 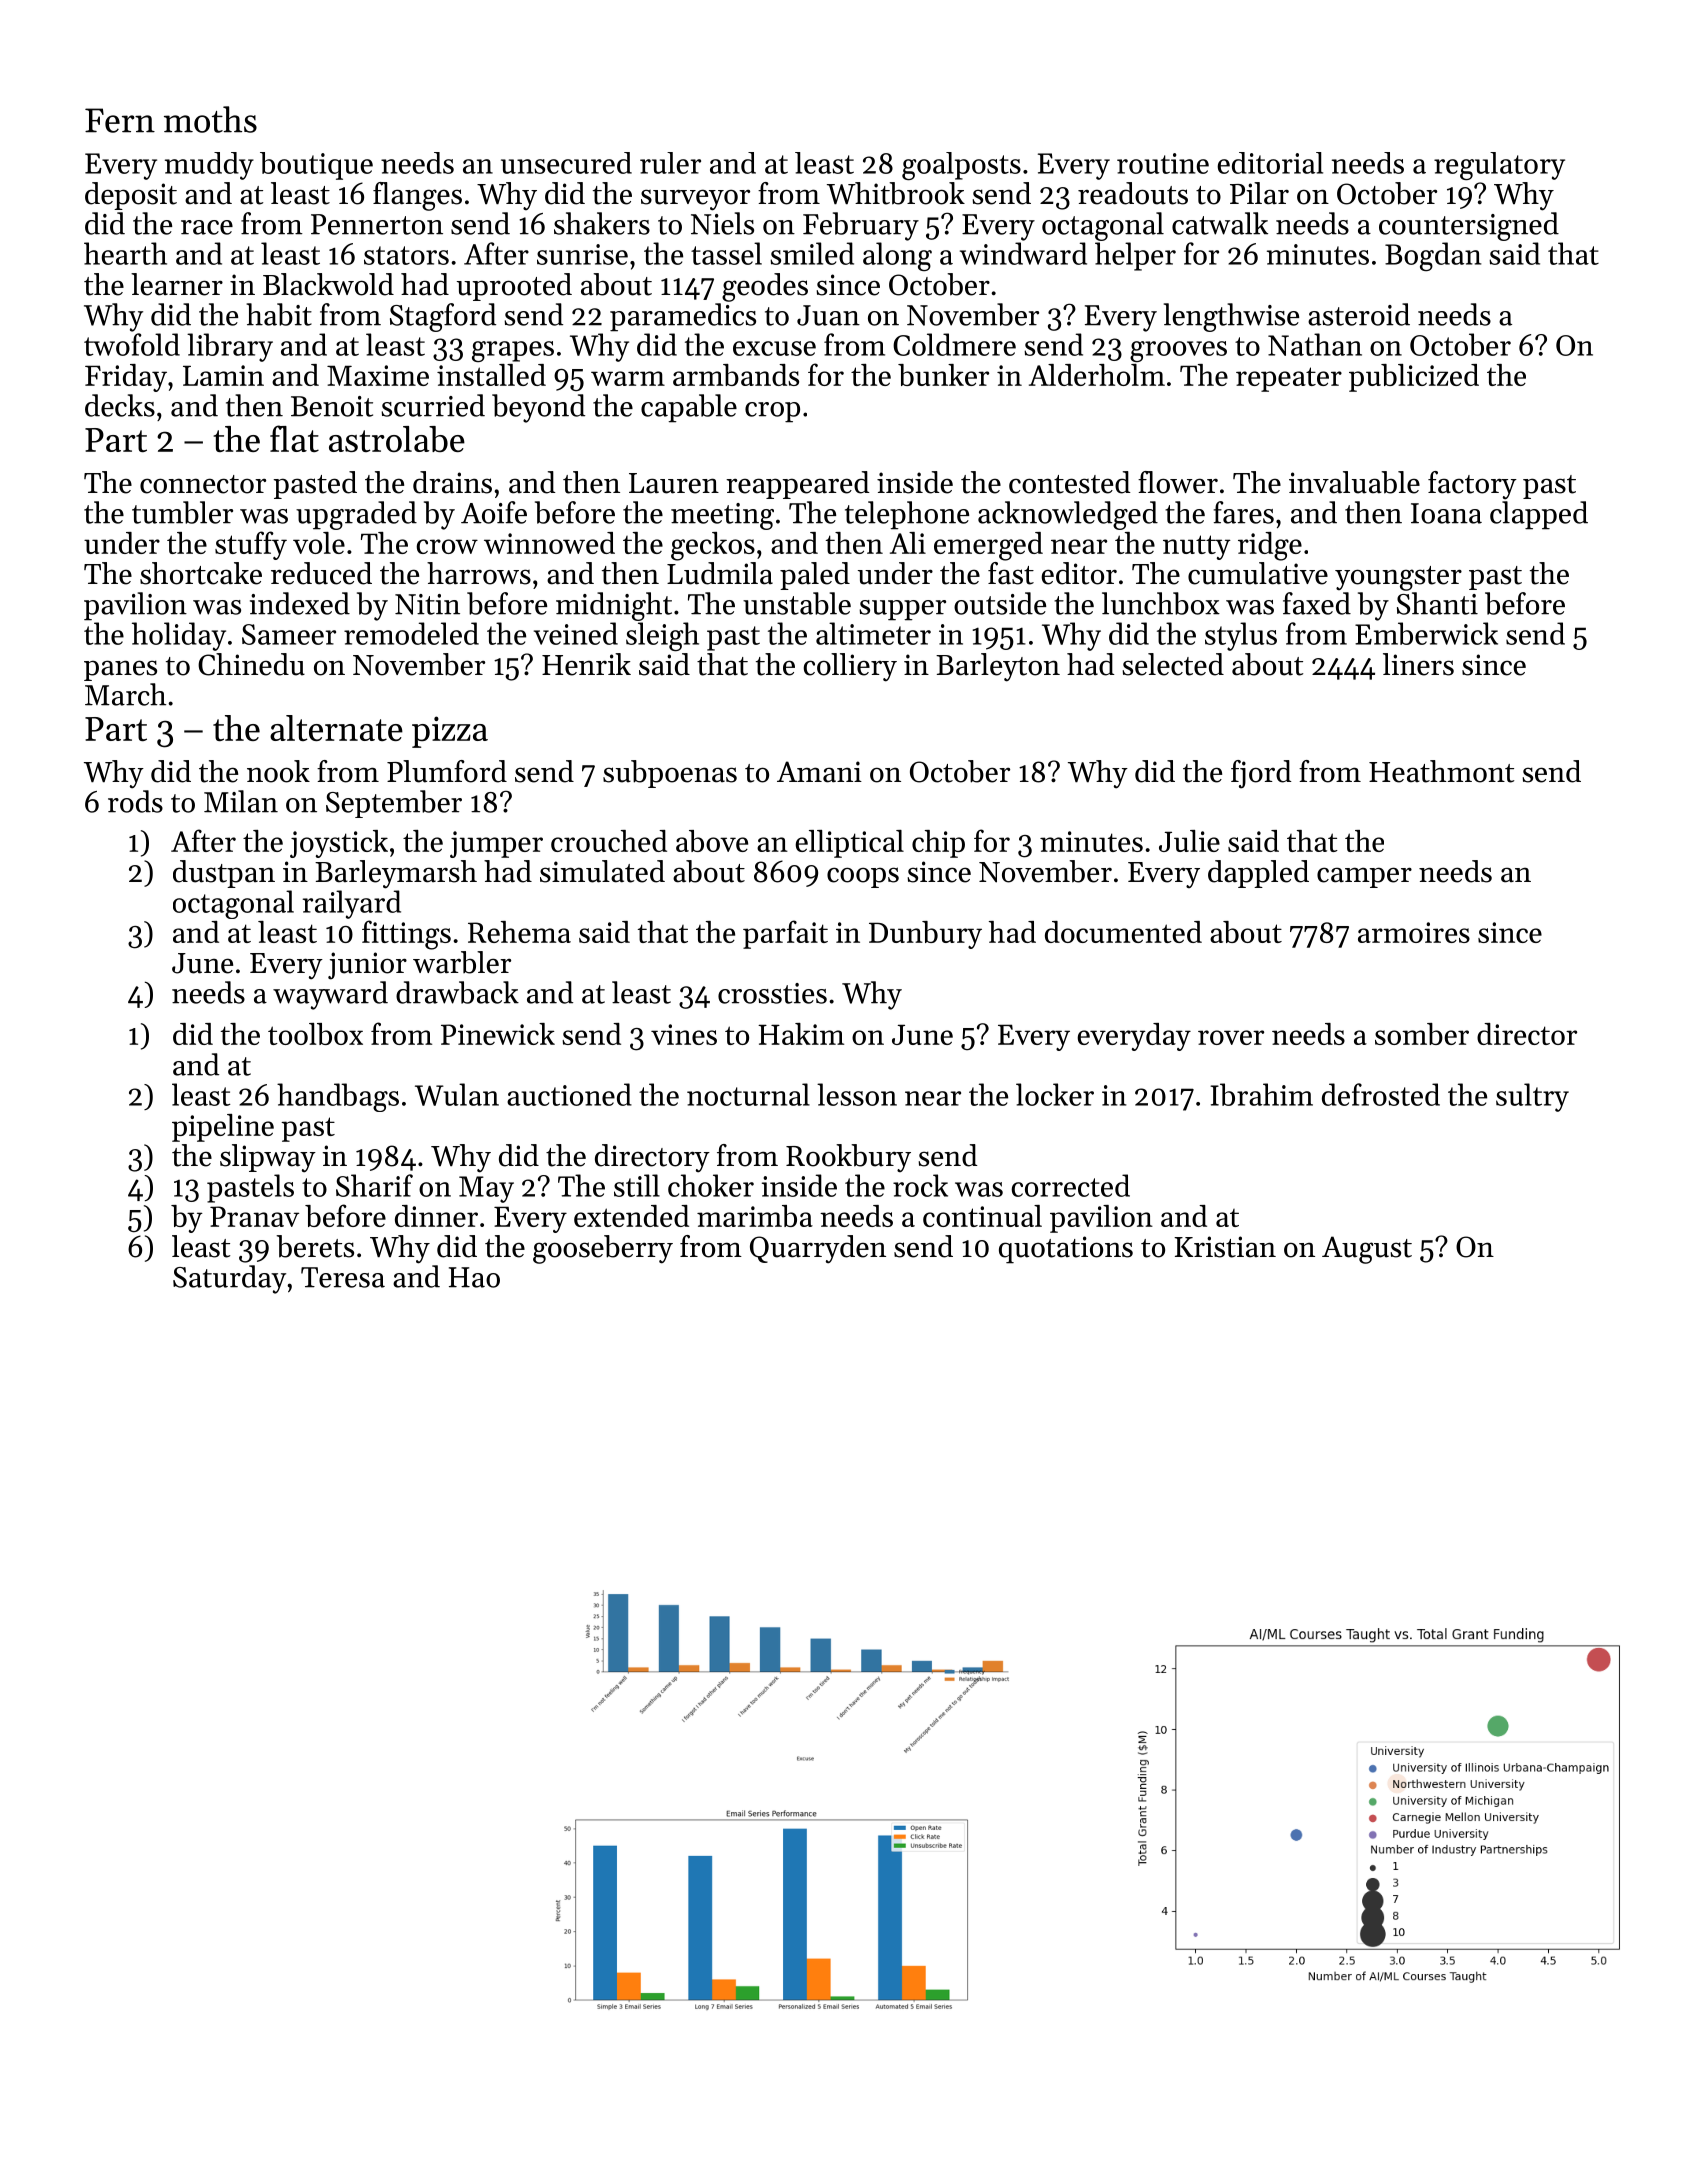 I want to click on Teresa, so click(x=343, y=1277).
